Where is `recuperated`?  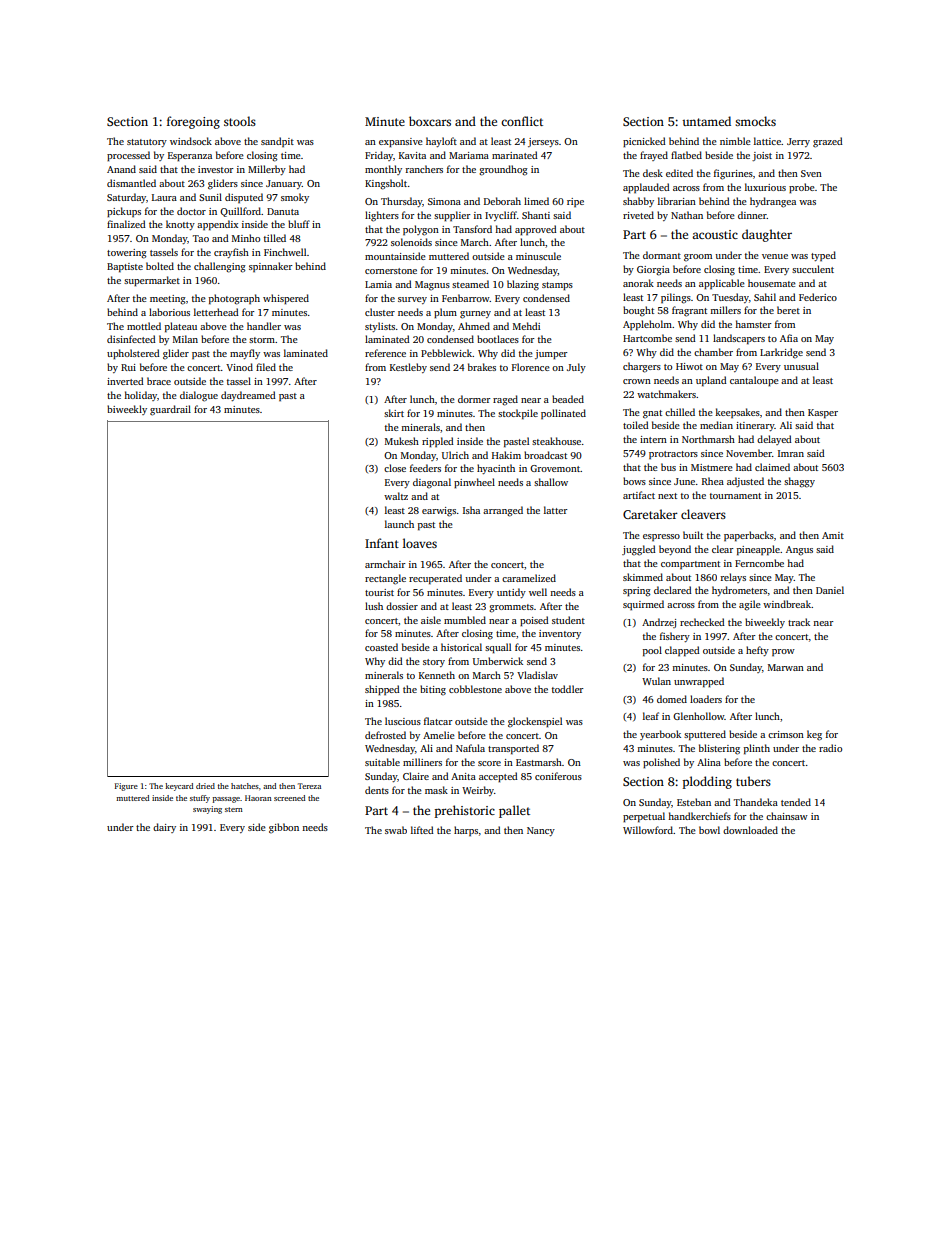
recuperated is located at coordinates (435, 579).
